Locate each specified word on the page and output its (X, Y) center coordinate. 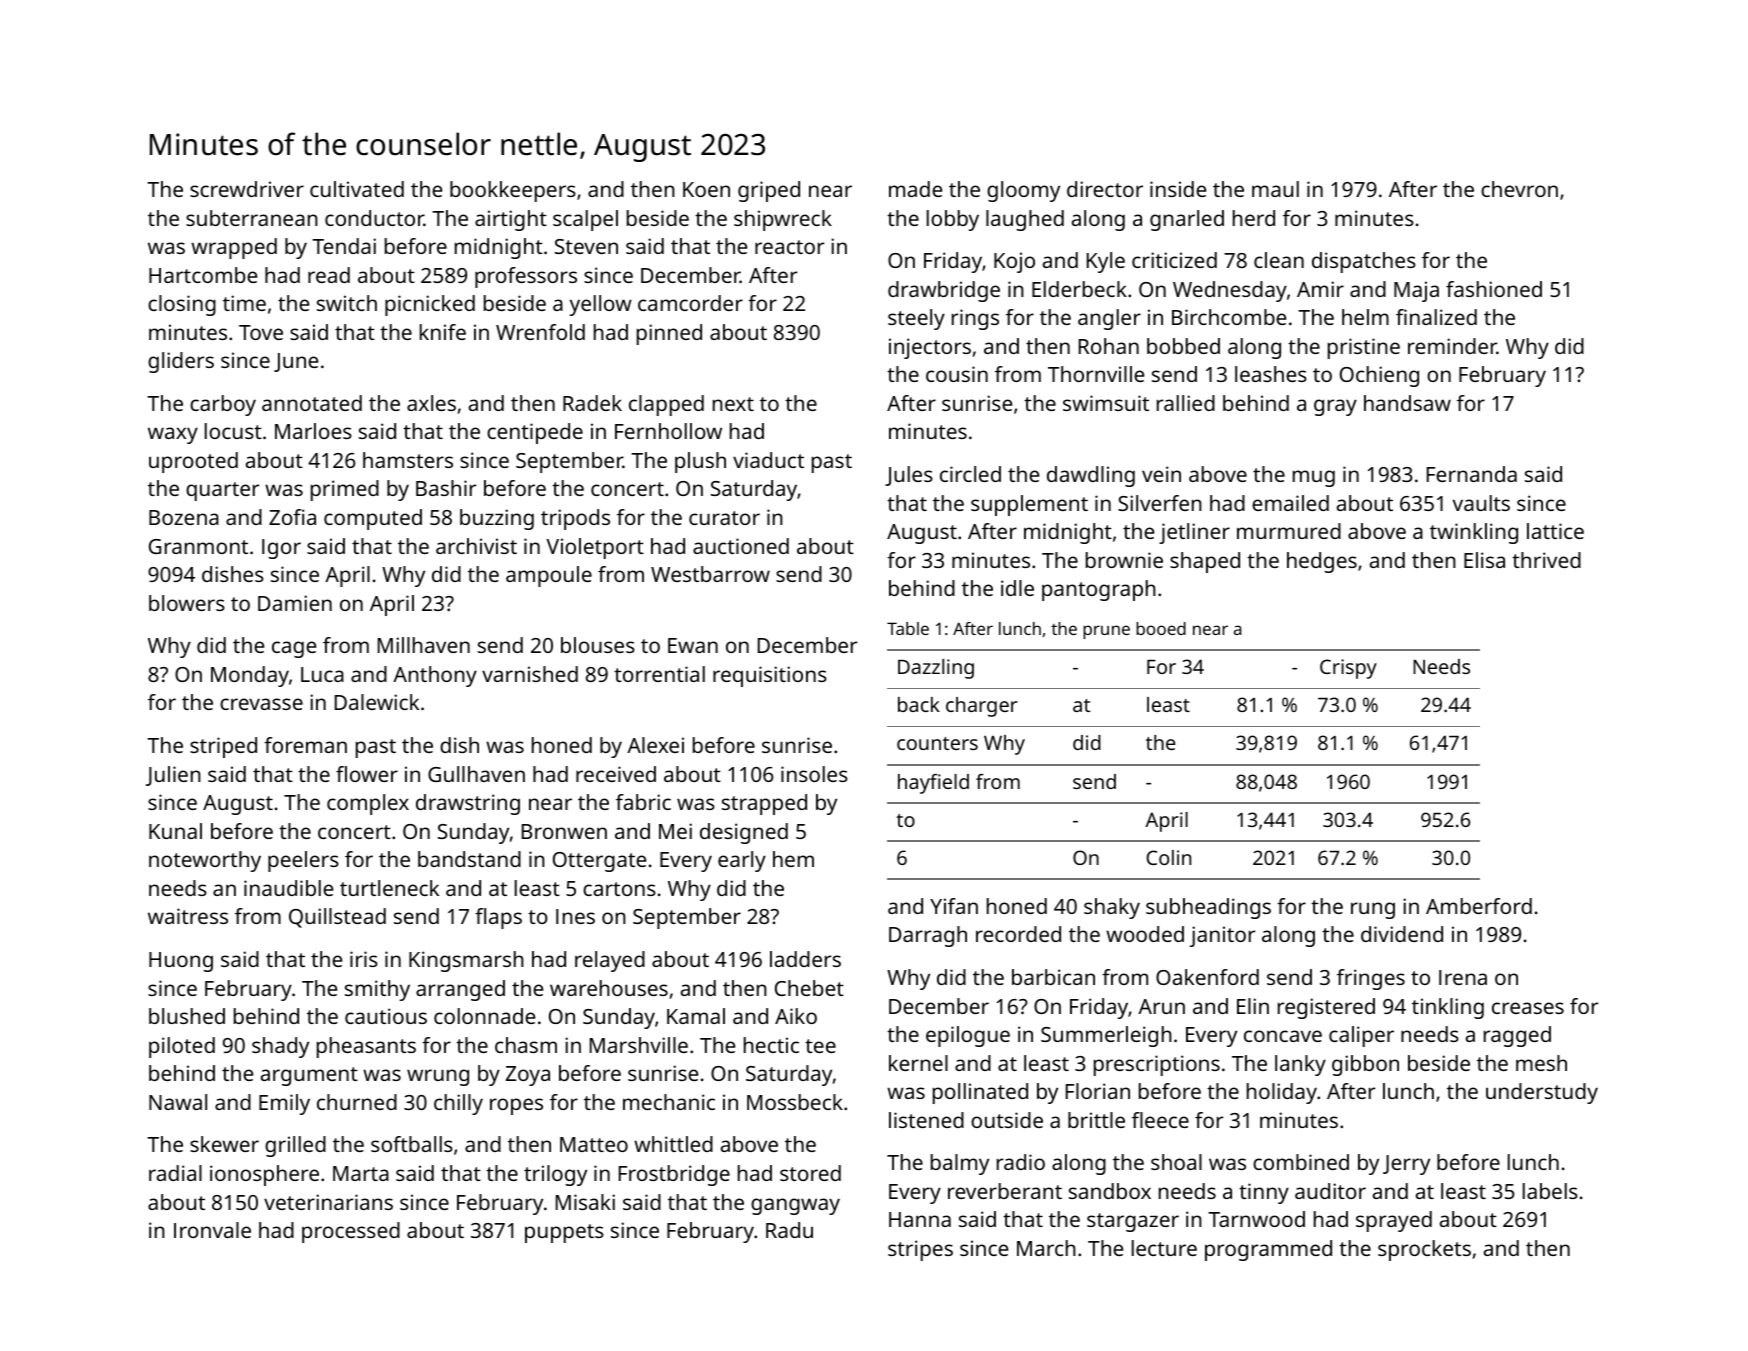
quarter (222, 491)
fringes (1371, 979)
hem (793, 859)
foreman (305, 745)
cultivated (357, 189)
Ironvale (212, 1230)
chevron (1519, 189)
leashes (1271, 374)
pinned (669, 334)
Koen (706, 189)
